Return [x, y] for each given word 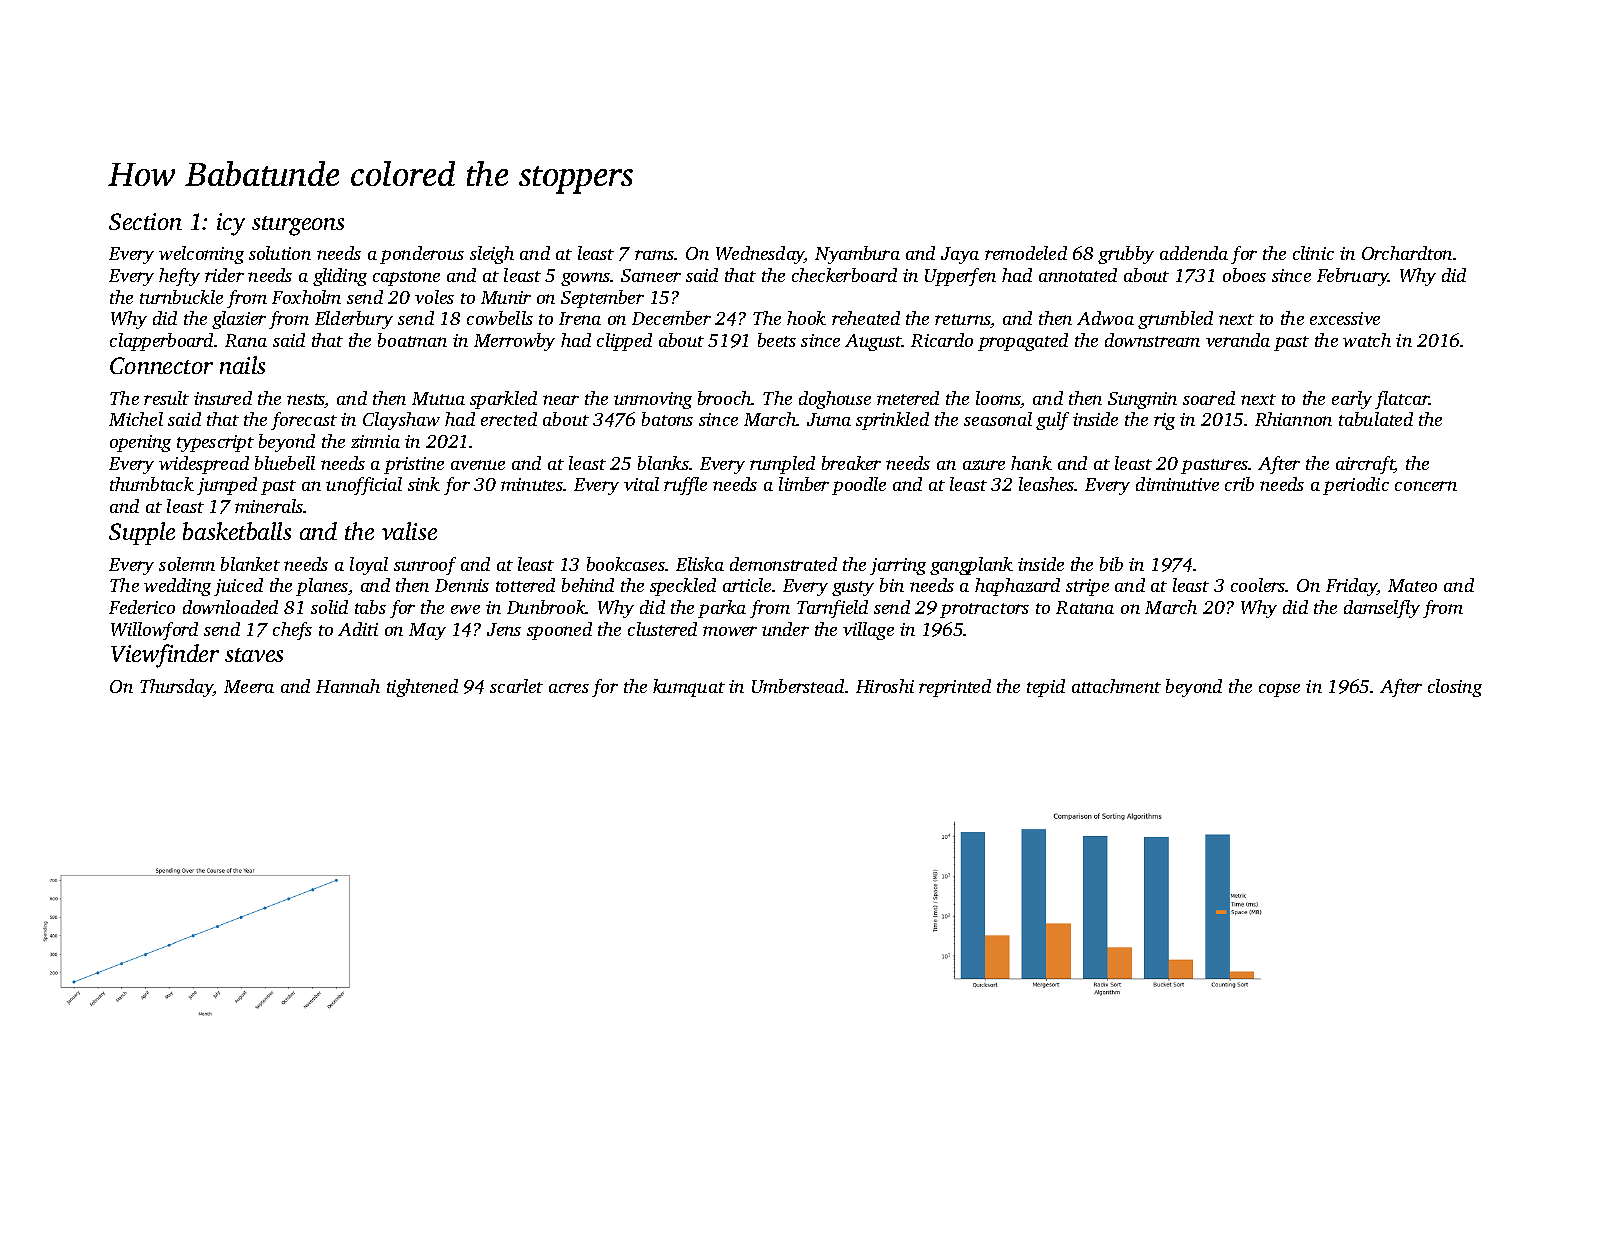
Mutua [438, 398]
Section [145, 221]
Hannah [348, 686]
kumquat [689, 688]
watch [1367, 340]
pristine [414, 465]
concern [1426, 486]
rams [654, 255]
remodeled [1026, 253]
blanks [663, 463]
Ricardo [942, 340]
